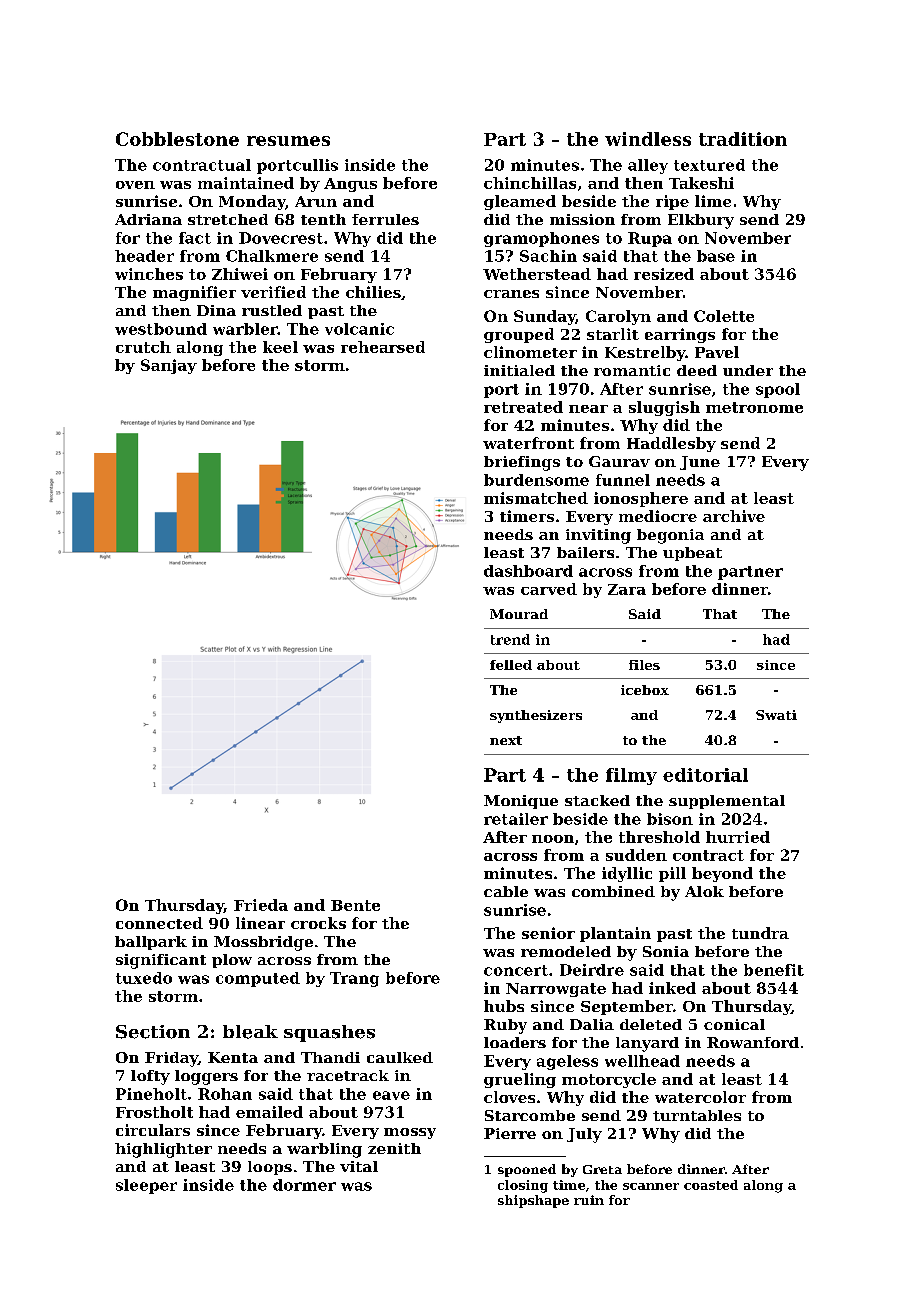 The image size is (924, 1314). Describe the element at coordinates (670, 819) in the screenshot. I see `bison` at that location.
